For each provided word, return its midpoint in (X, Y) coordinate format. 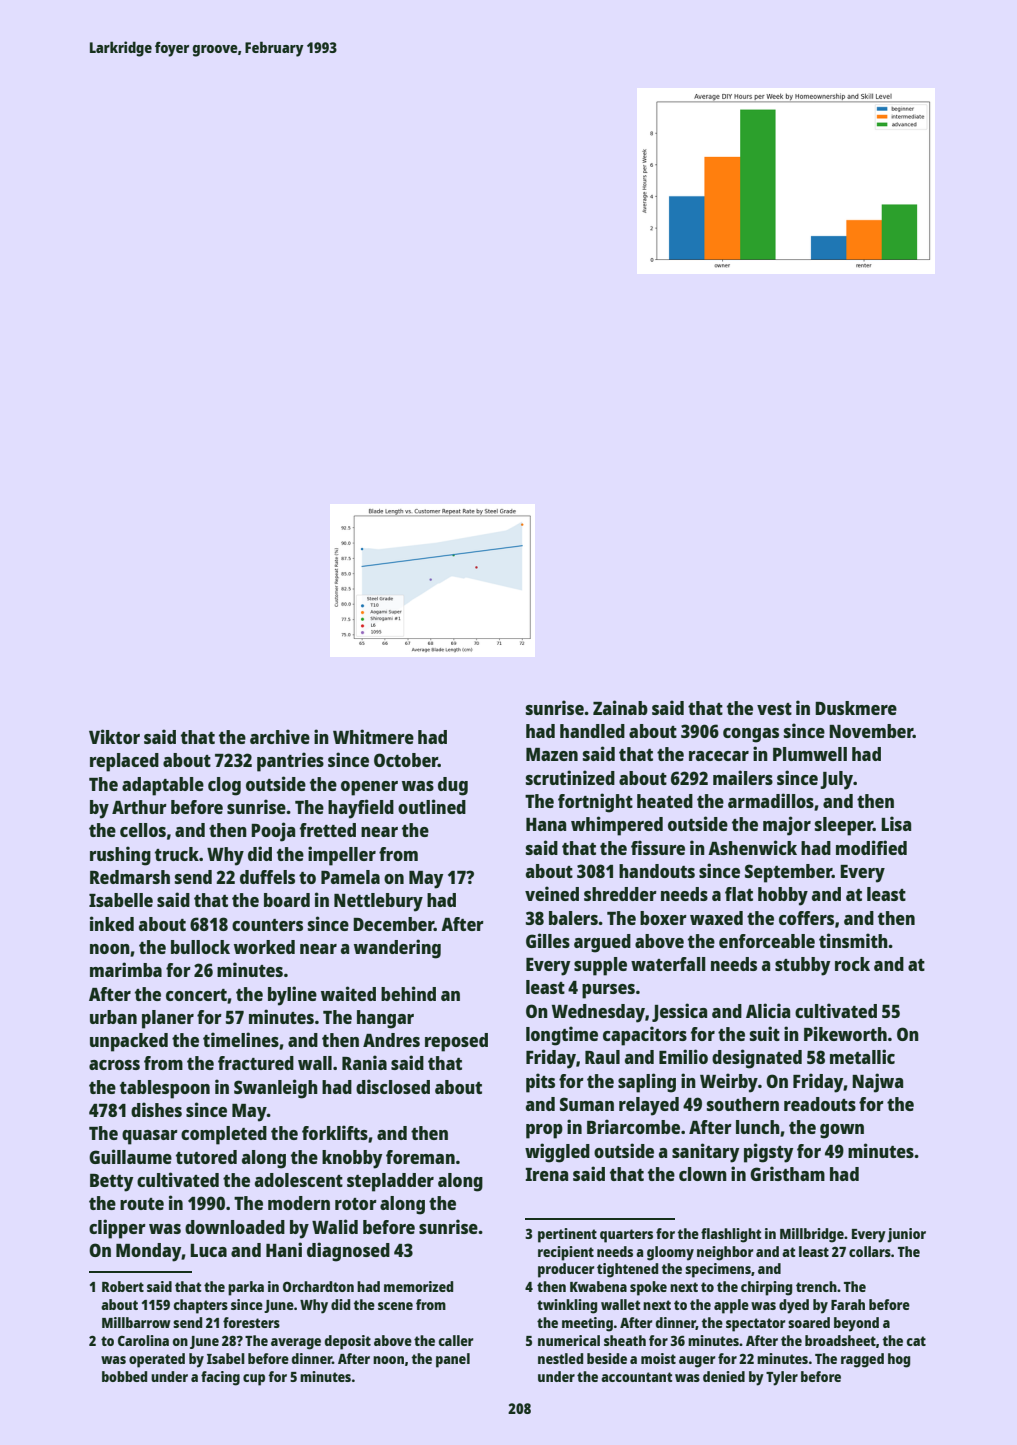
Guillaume (130, 1156)
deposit (348, 1342)
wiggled (557, 1153)
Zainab (620, 707)
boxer (663, 918)
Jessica (679, 1012)
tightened (627, 1270)
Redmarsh (130, 877)
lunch (758, 1127)
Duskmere (856, 708)
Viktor (114, 736)
